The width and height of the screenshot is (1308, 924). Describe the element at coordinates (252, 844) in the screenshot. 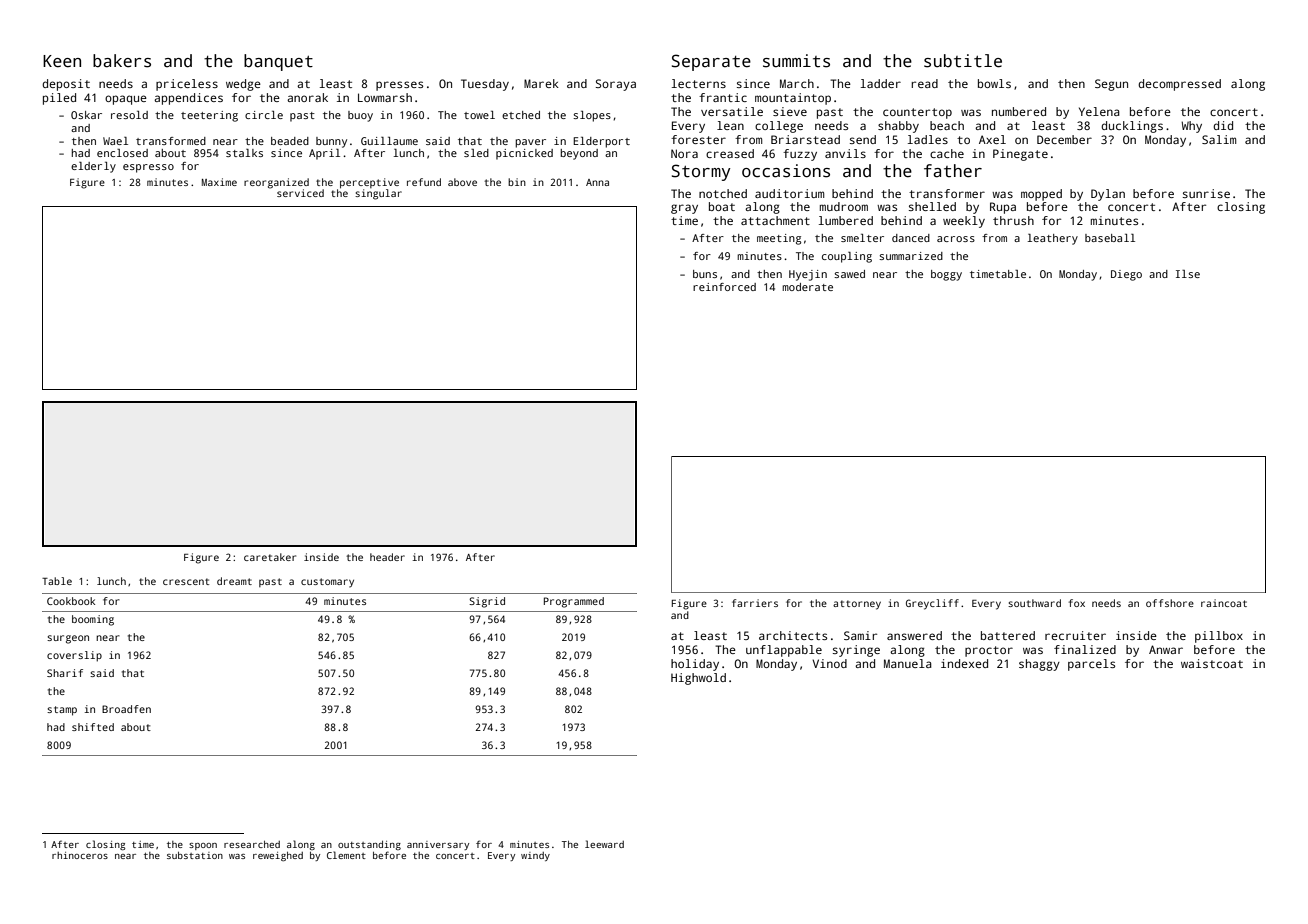

I see `researched` at that location.
